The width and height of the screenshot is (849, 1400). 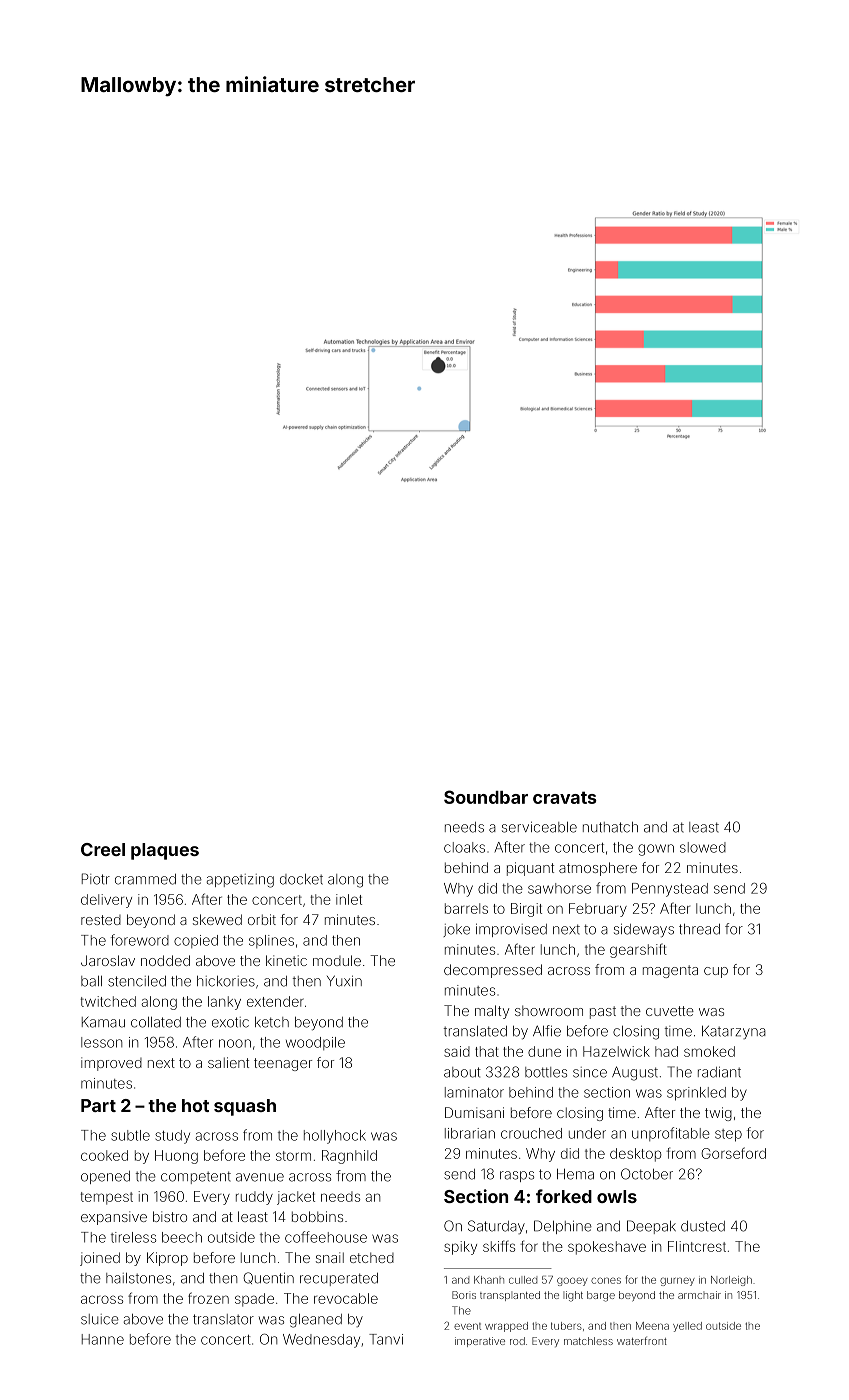 I want to click on cravats, so click(x=565, y=797).
